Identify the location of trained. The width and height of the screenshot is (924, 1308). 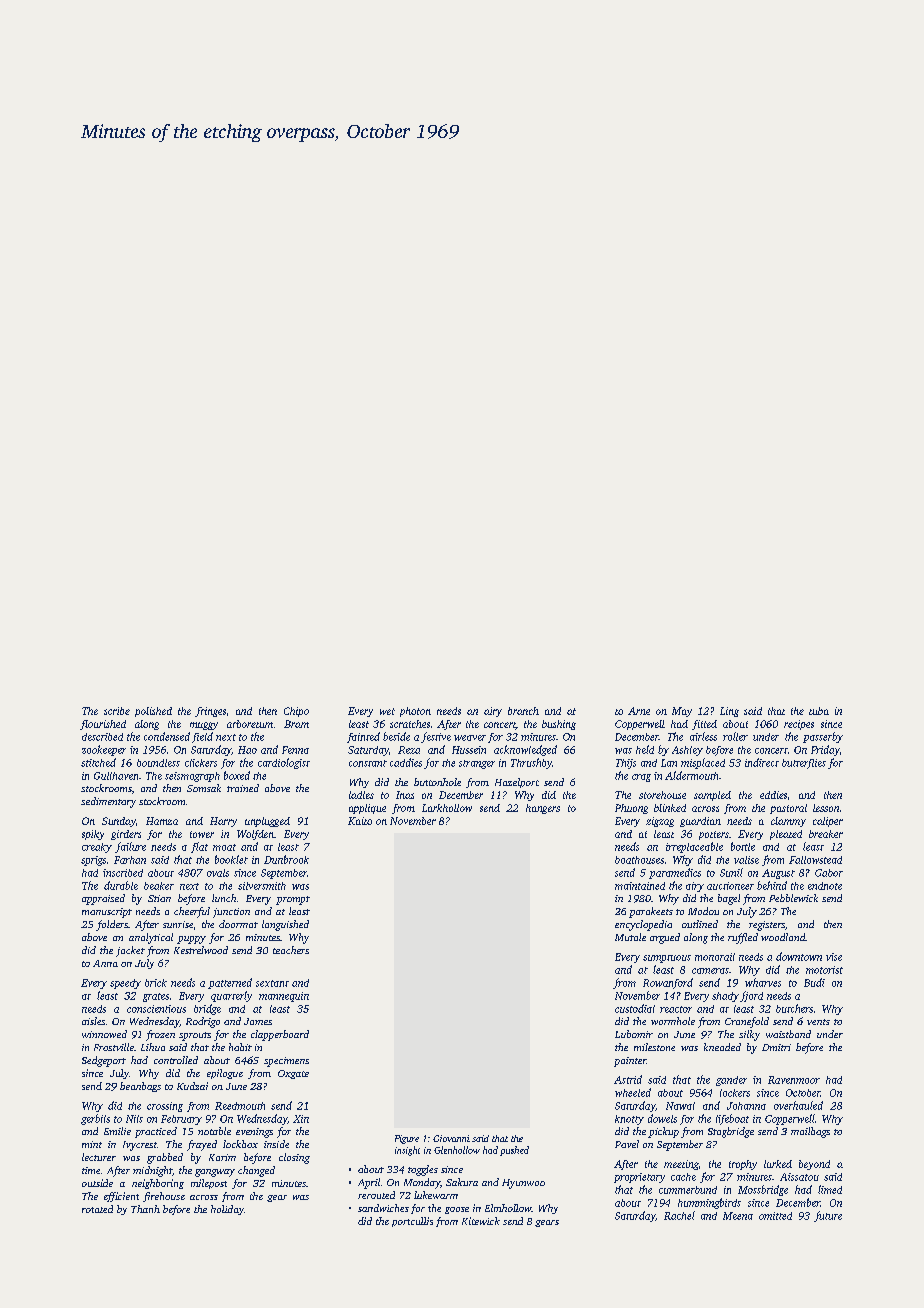
(243, 788).
